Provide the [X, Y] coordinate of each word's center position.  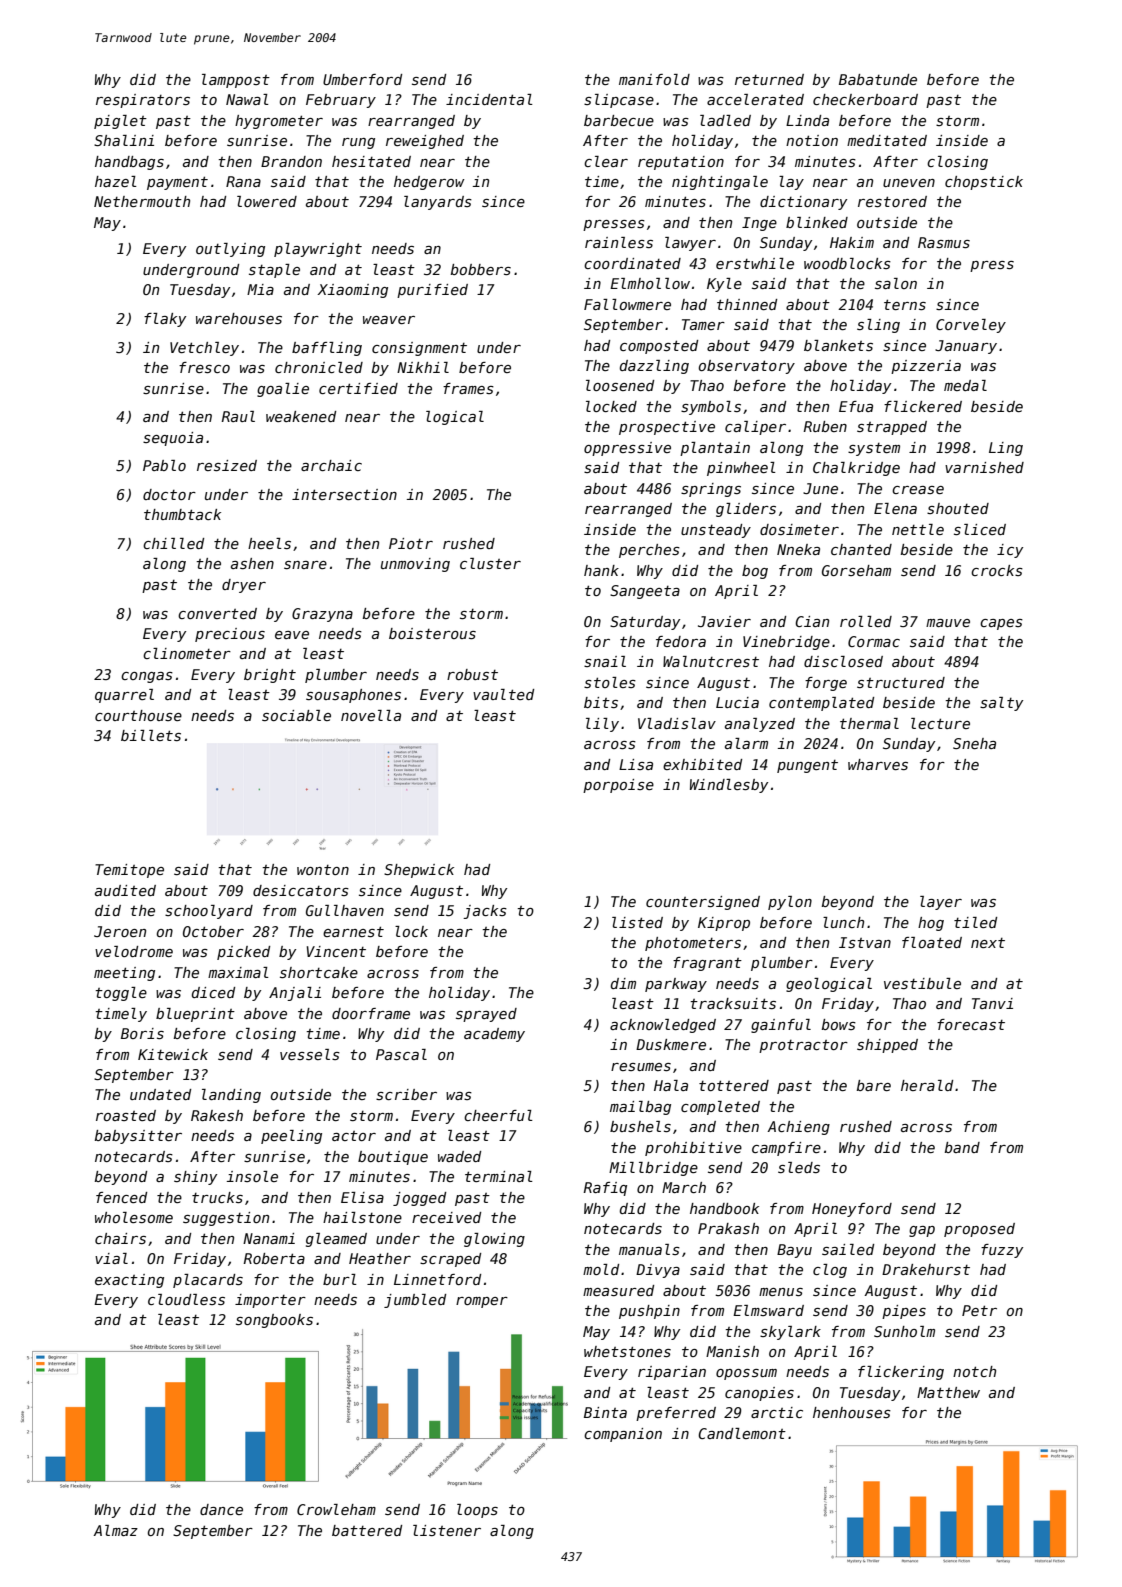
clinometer [187, 653]
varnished [984, 467]
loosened [620, 385]
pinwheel [741, 469]
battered [367, 1530]
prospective [667, 428]
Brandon [291, 161]
